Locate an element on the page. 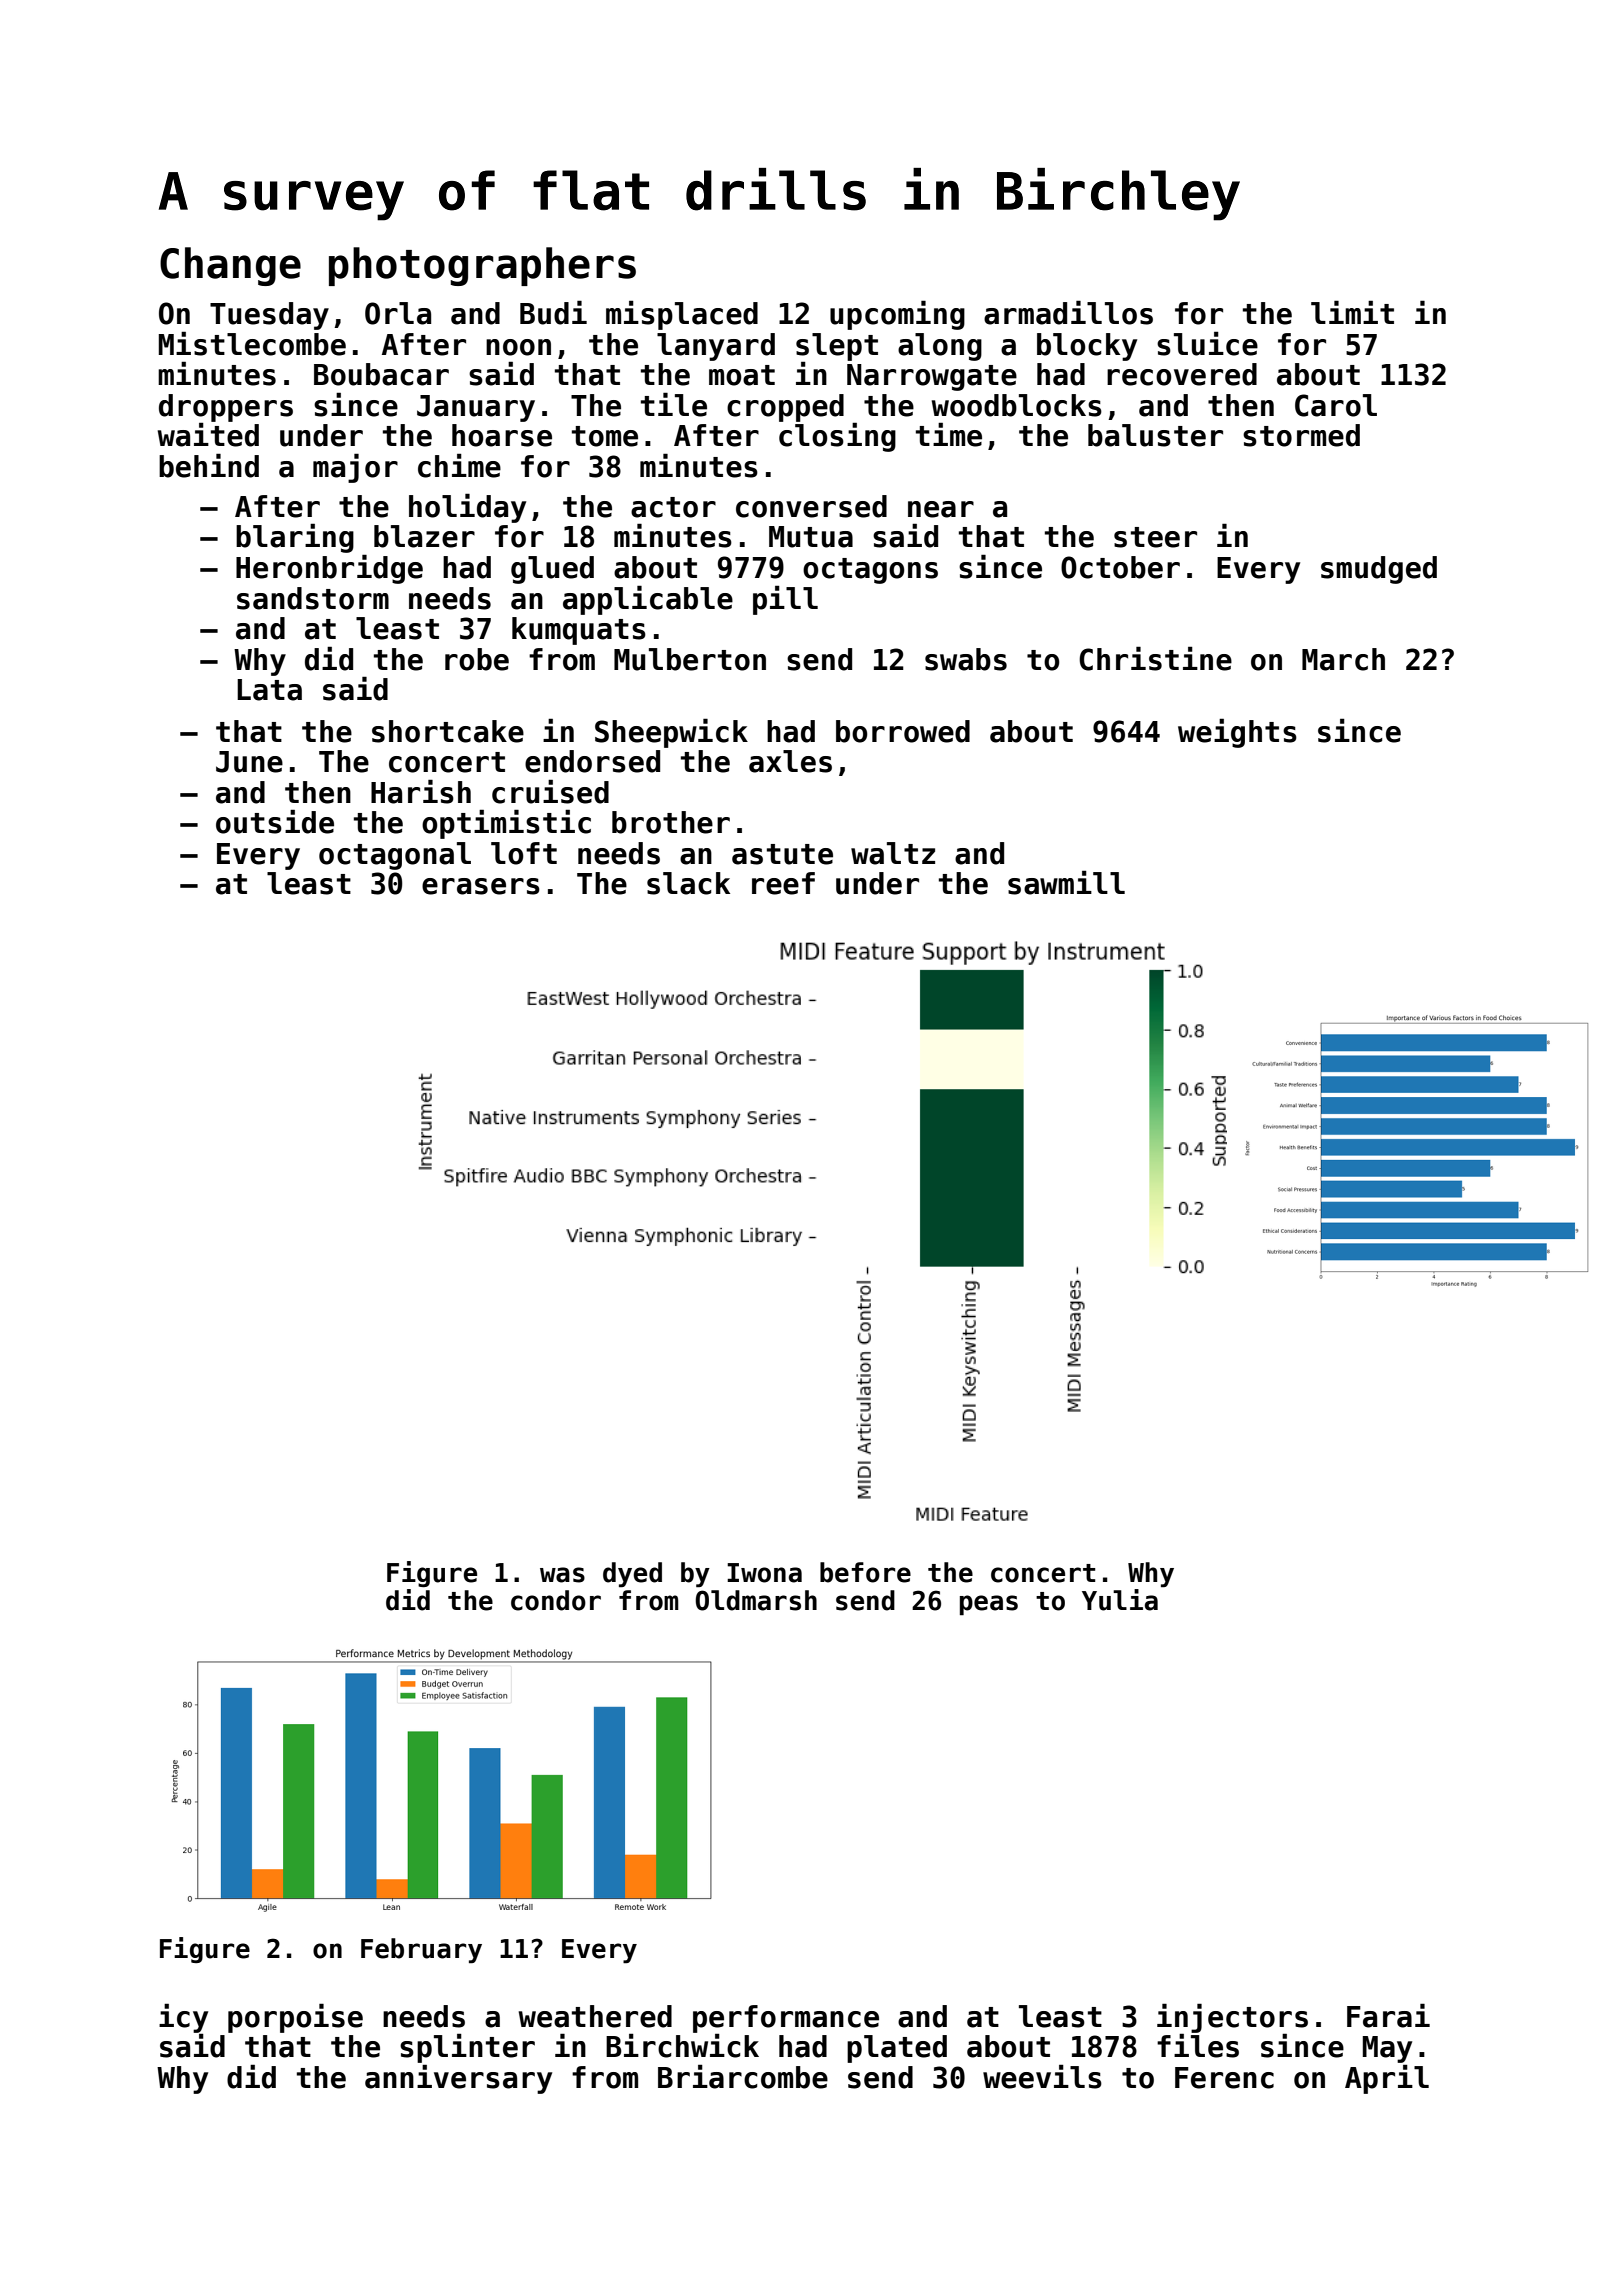  plated is located at coordinates (897, 2049).
